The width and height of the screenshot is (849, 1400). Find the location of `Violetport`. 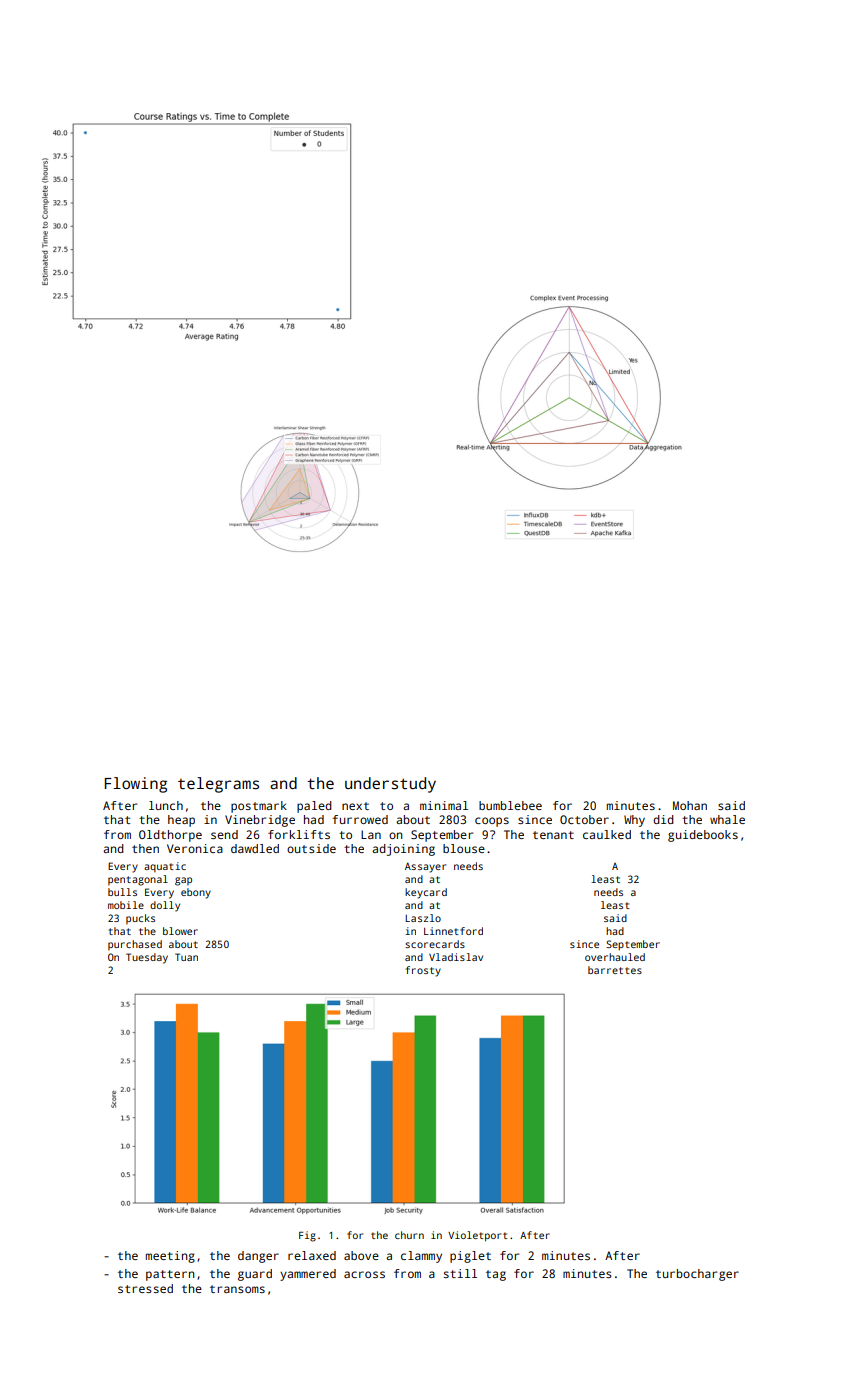

Violetport is located at coordinates (477, 1236).
